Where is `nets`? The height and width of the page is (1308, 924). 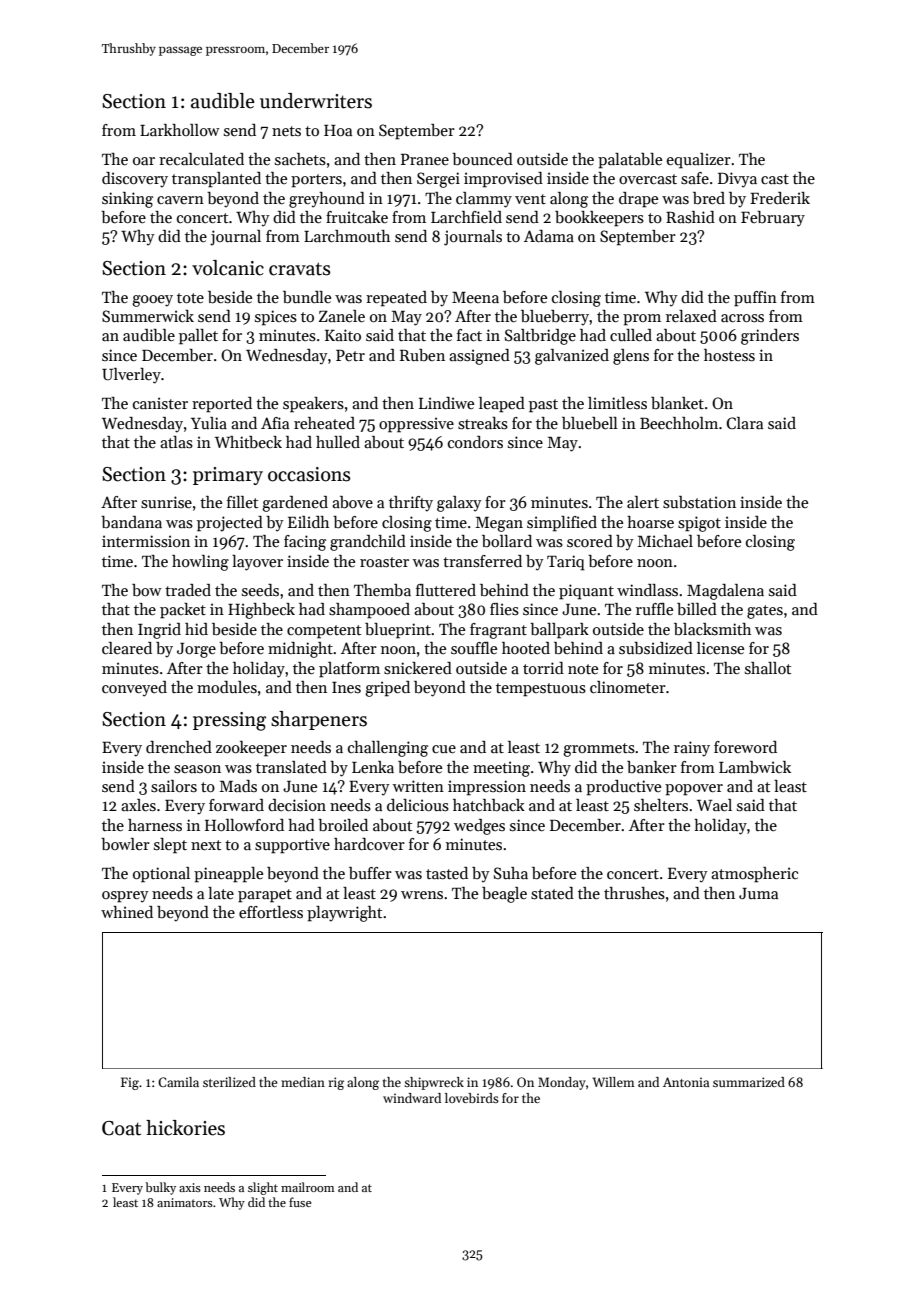
nets is located at coordinates (286, 131).
